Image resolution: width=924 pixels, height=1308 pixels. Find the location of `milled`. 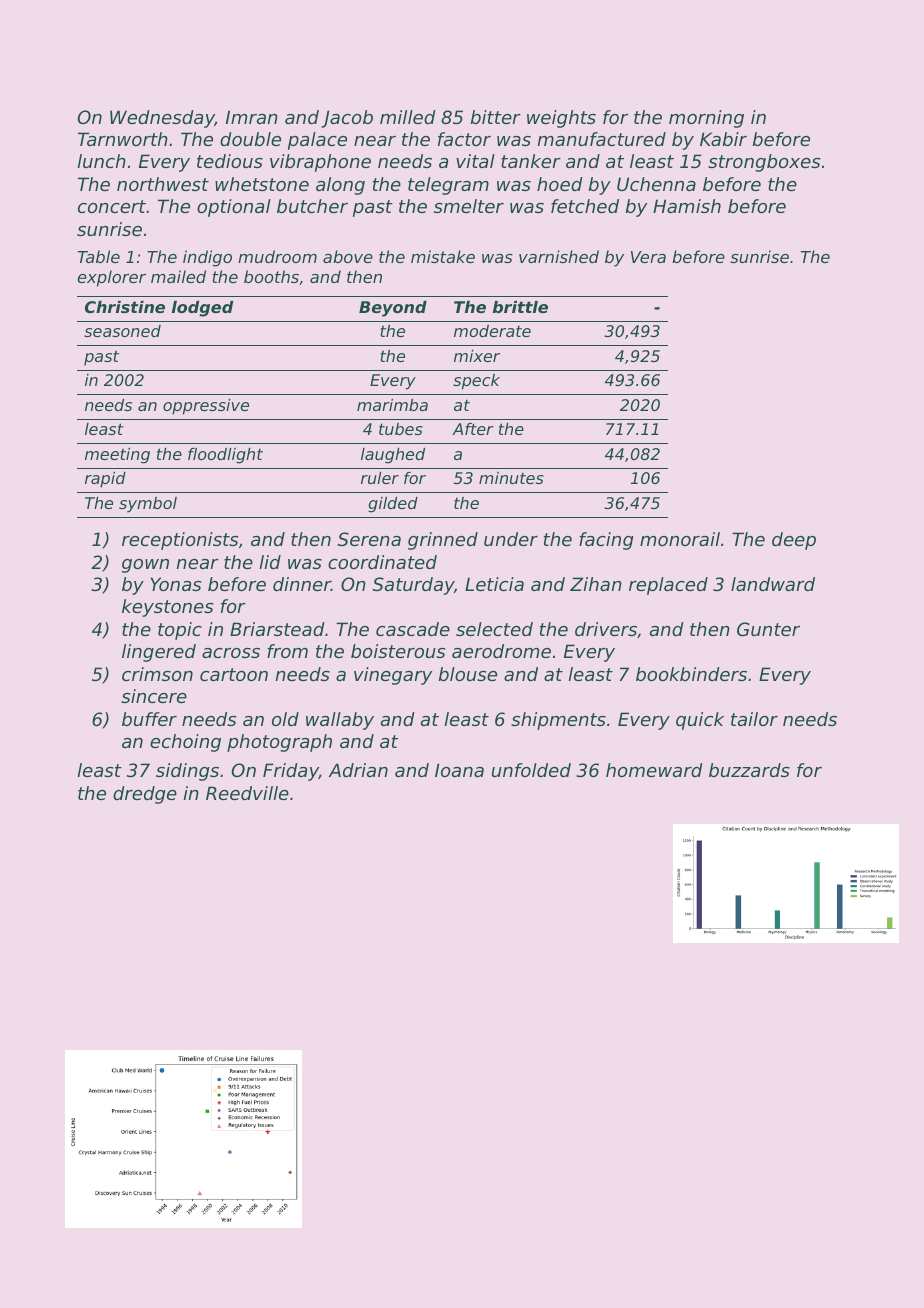

milled is located at coordinates (408, 117).
